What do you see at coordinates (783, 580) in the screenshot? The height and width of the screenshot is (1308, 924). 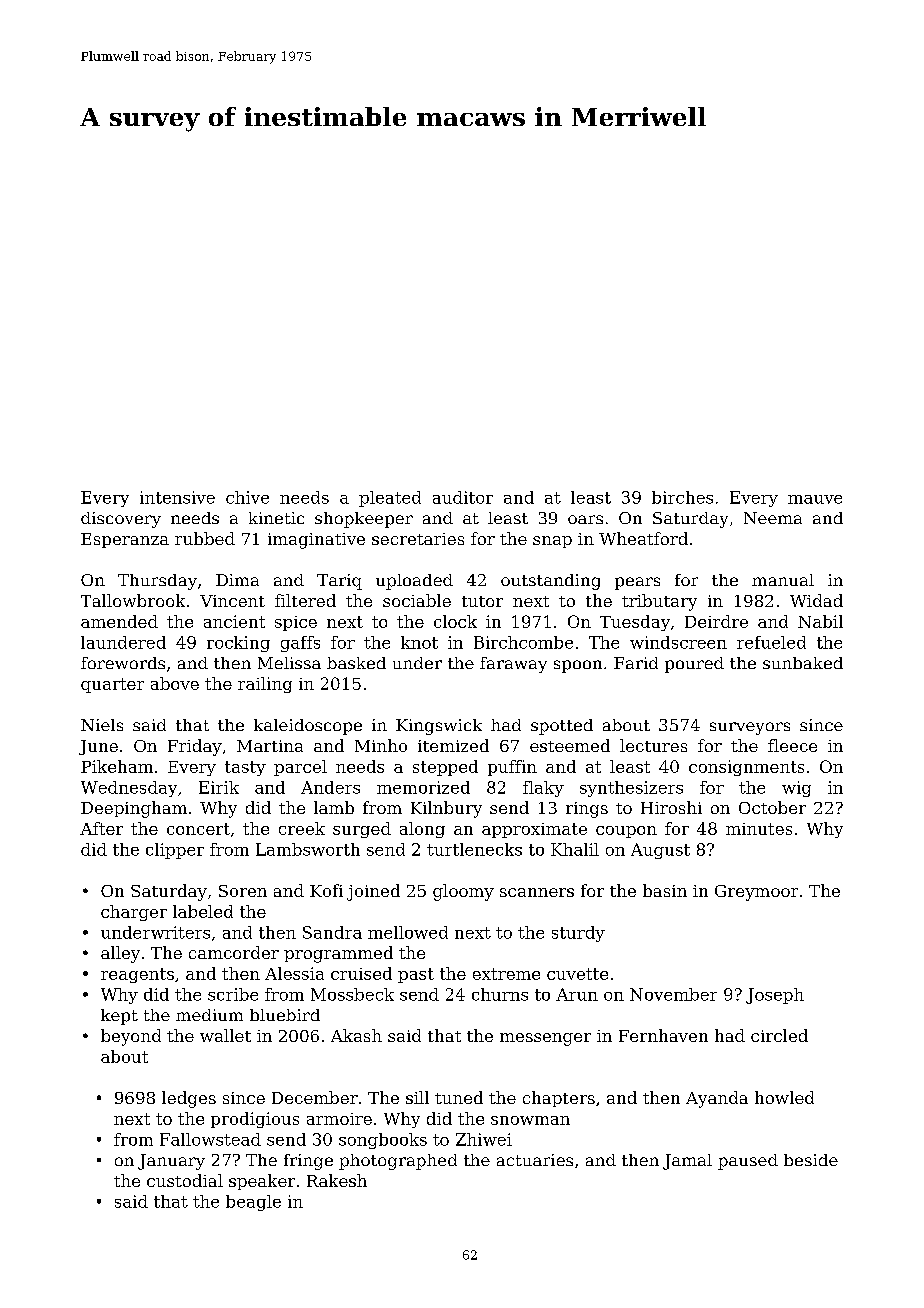 I see `manual` at bounding box center [783, 580].
